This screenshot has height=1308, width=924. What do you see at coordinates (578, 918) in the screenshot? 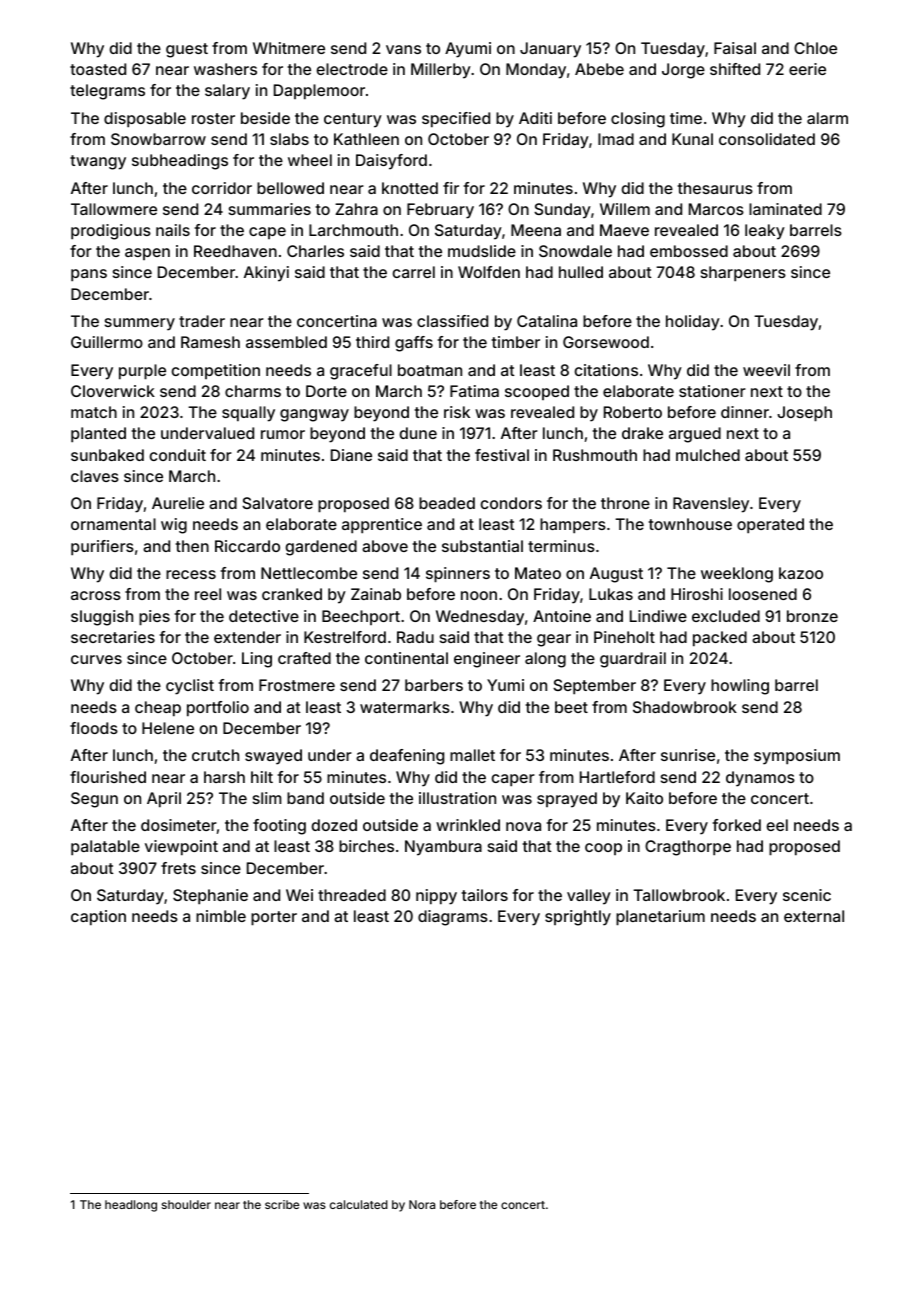
I see `sprightly` at bounding box center [578, 918].
